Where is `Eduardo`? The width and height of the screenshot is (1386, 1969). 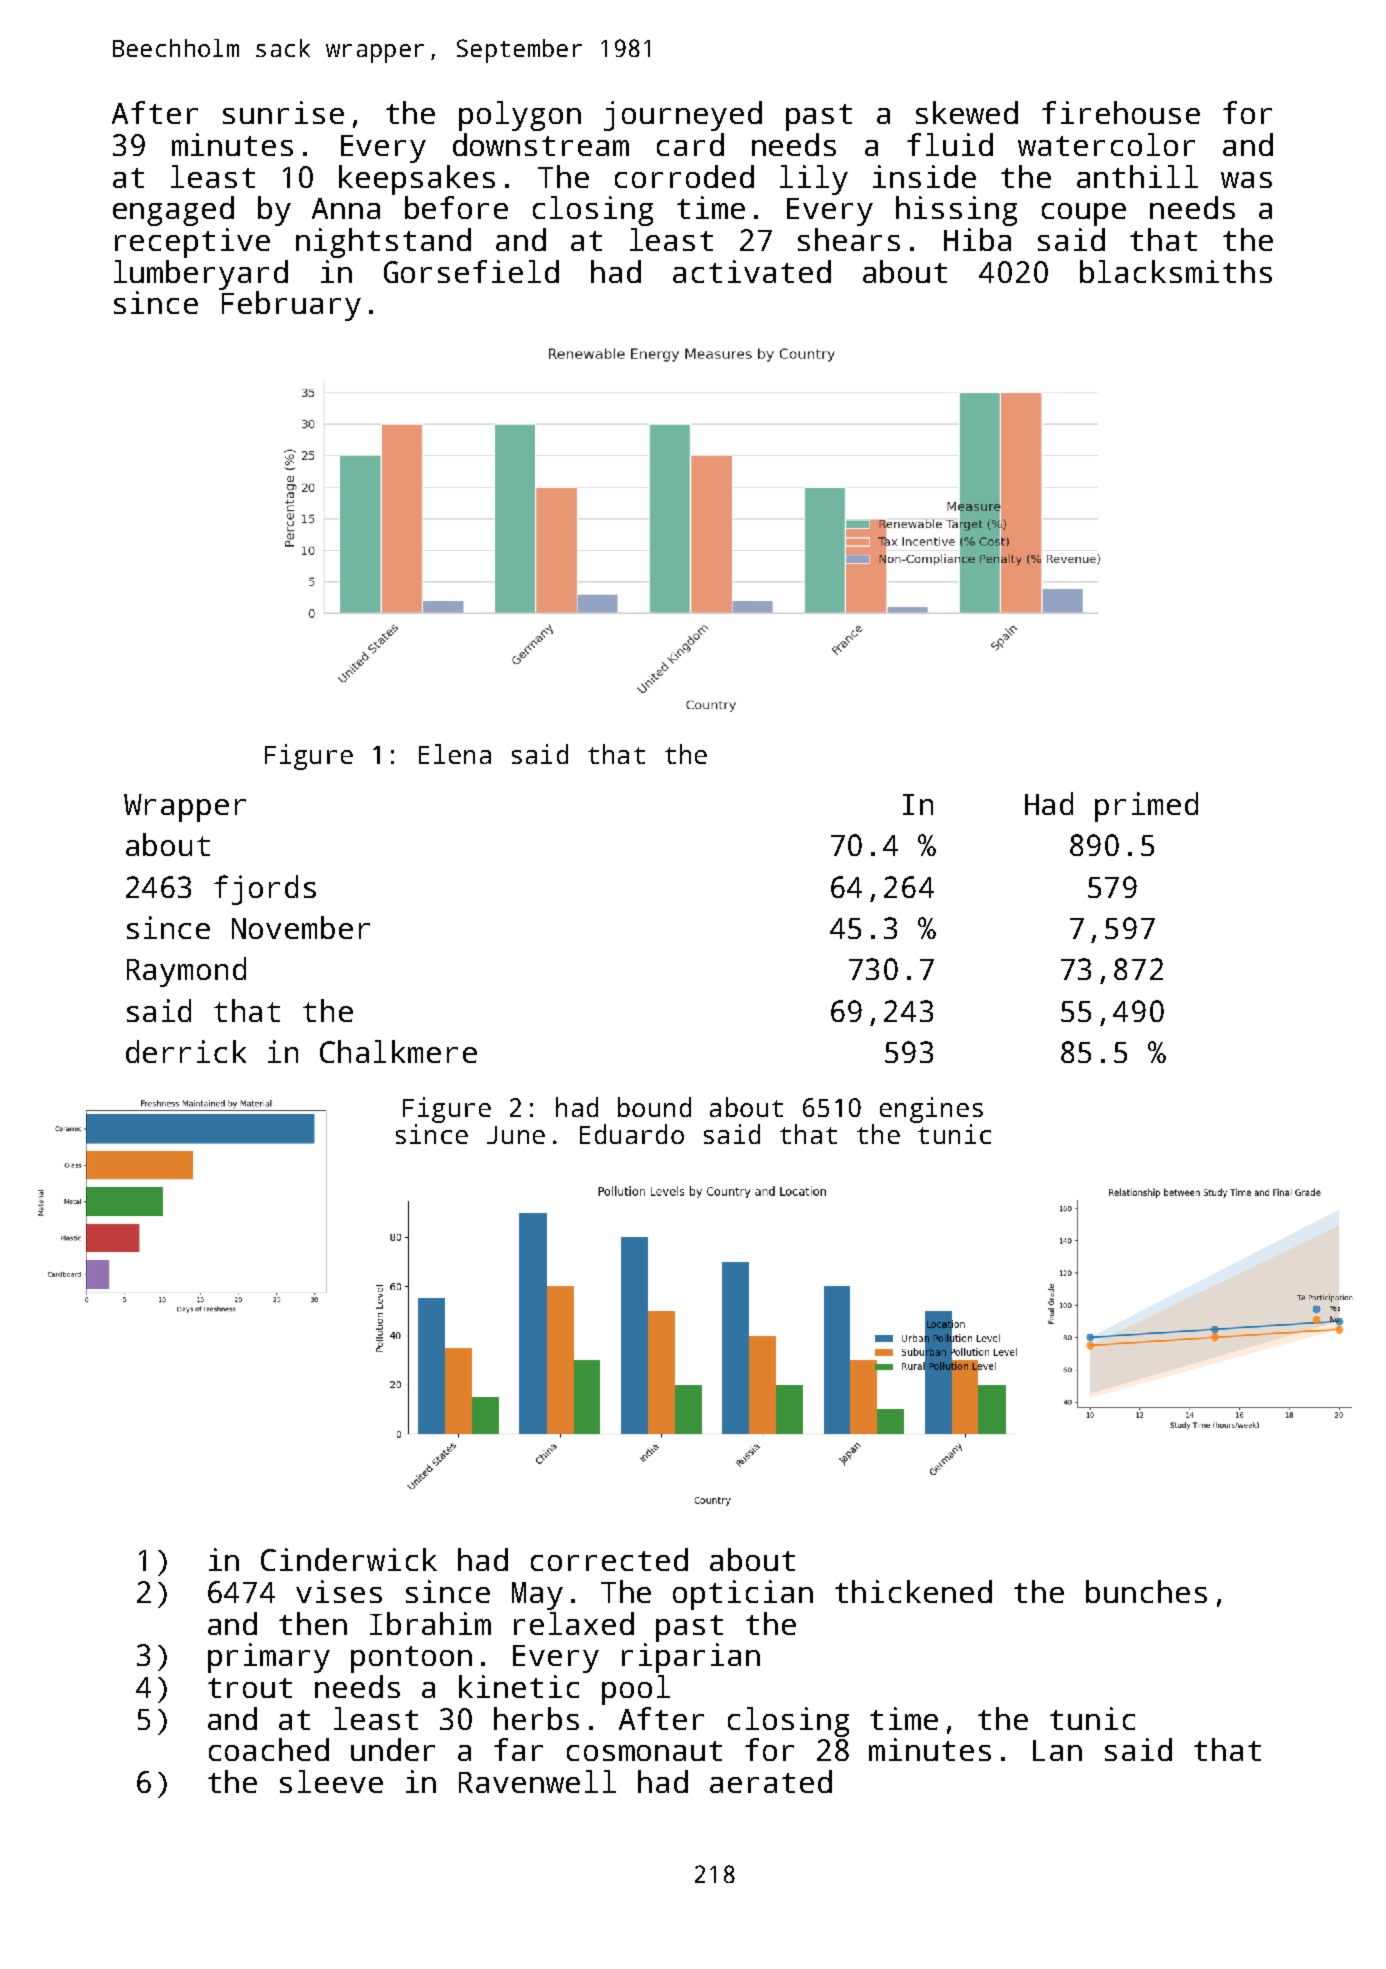
Eduardo is located at coordinates (632, 1134).
